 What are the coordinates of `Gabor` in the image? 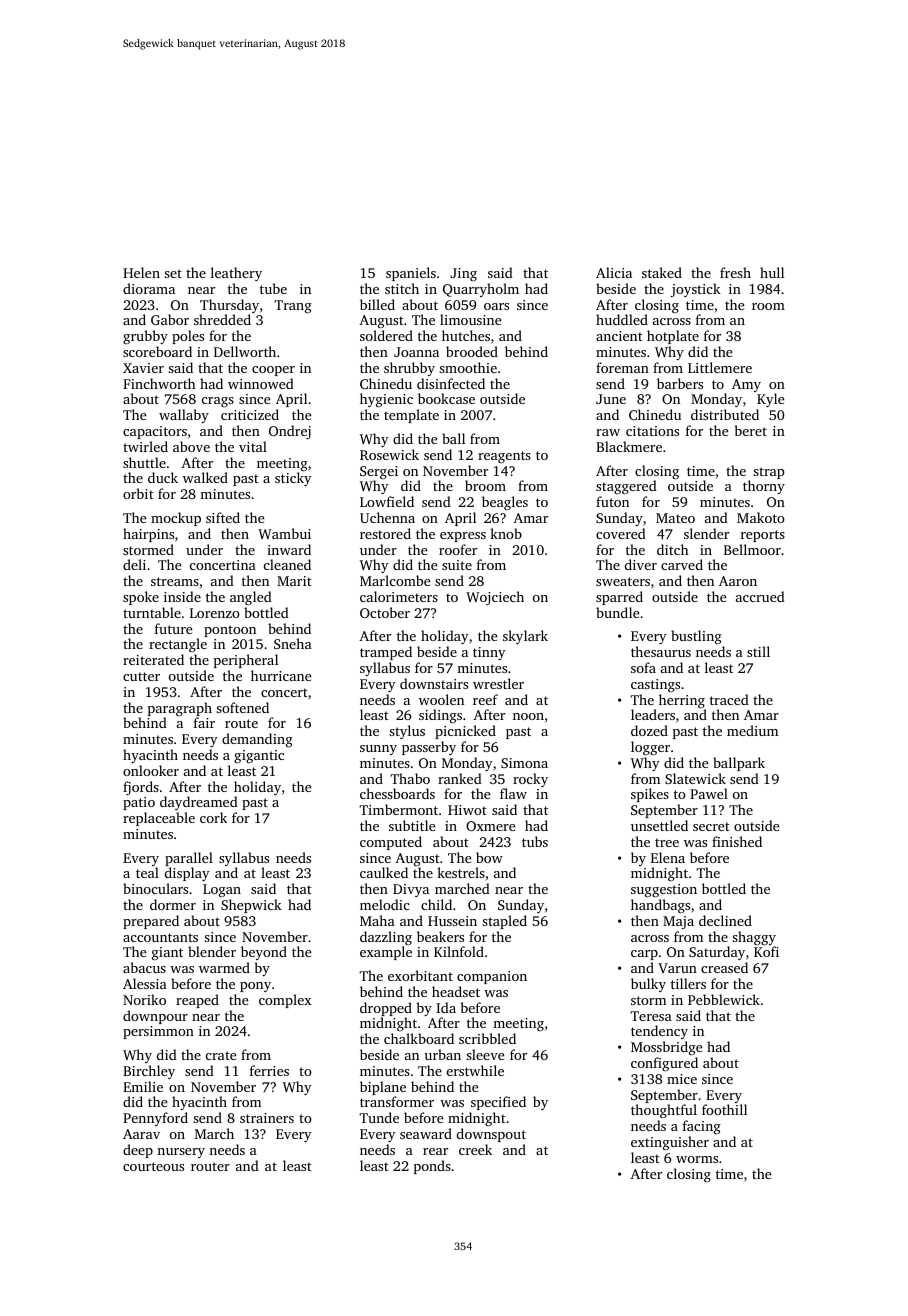 It's located at (170, 319).
